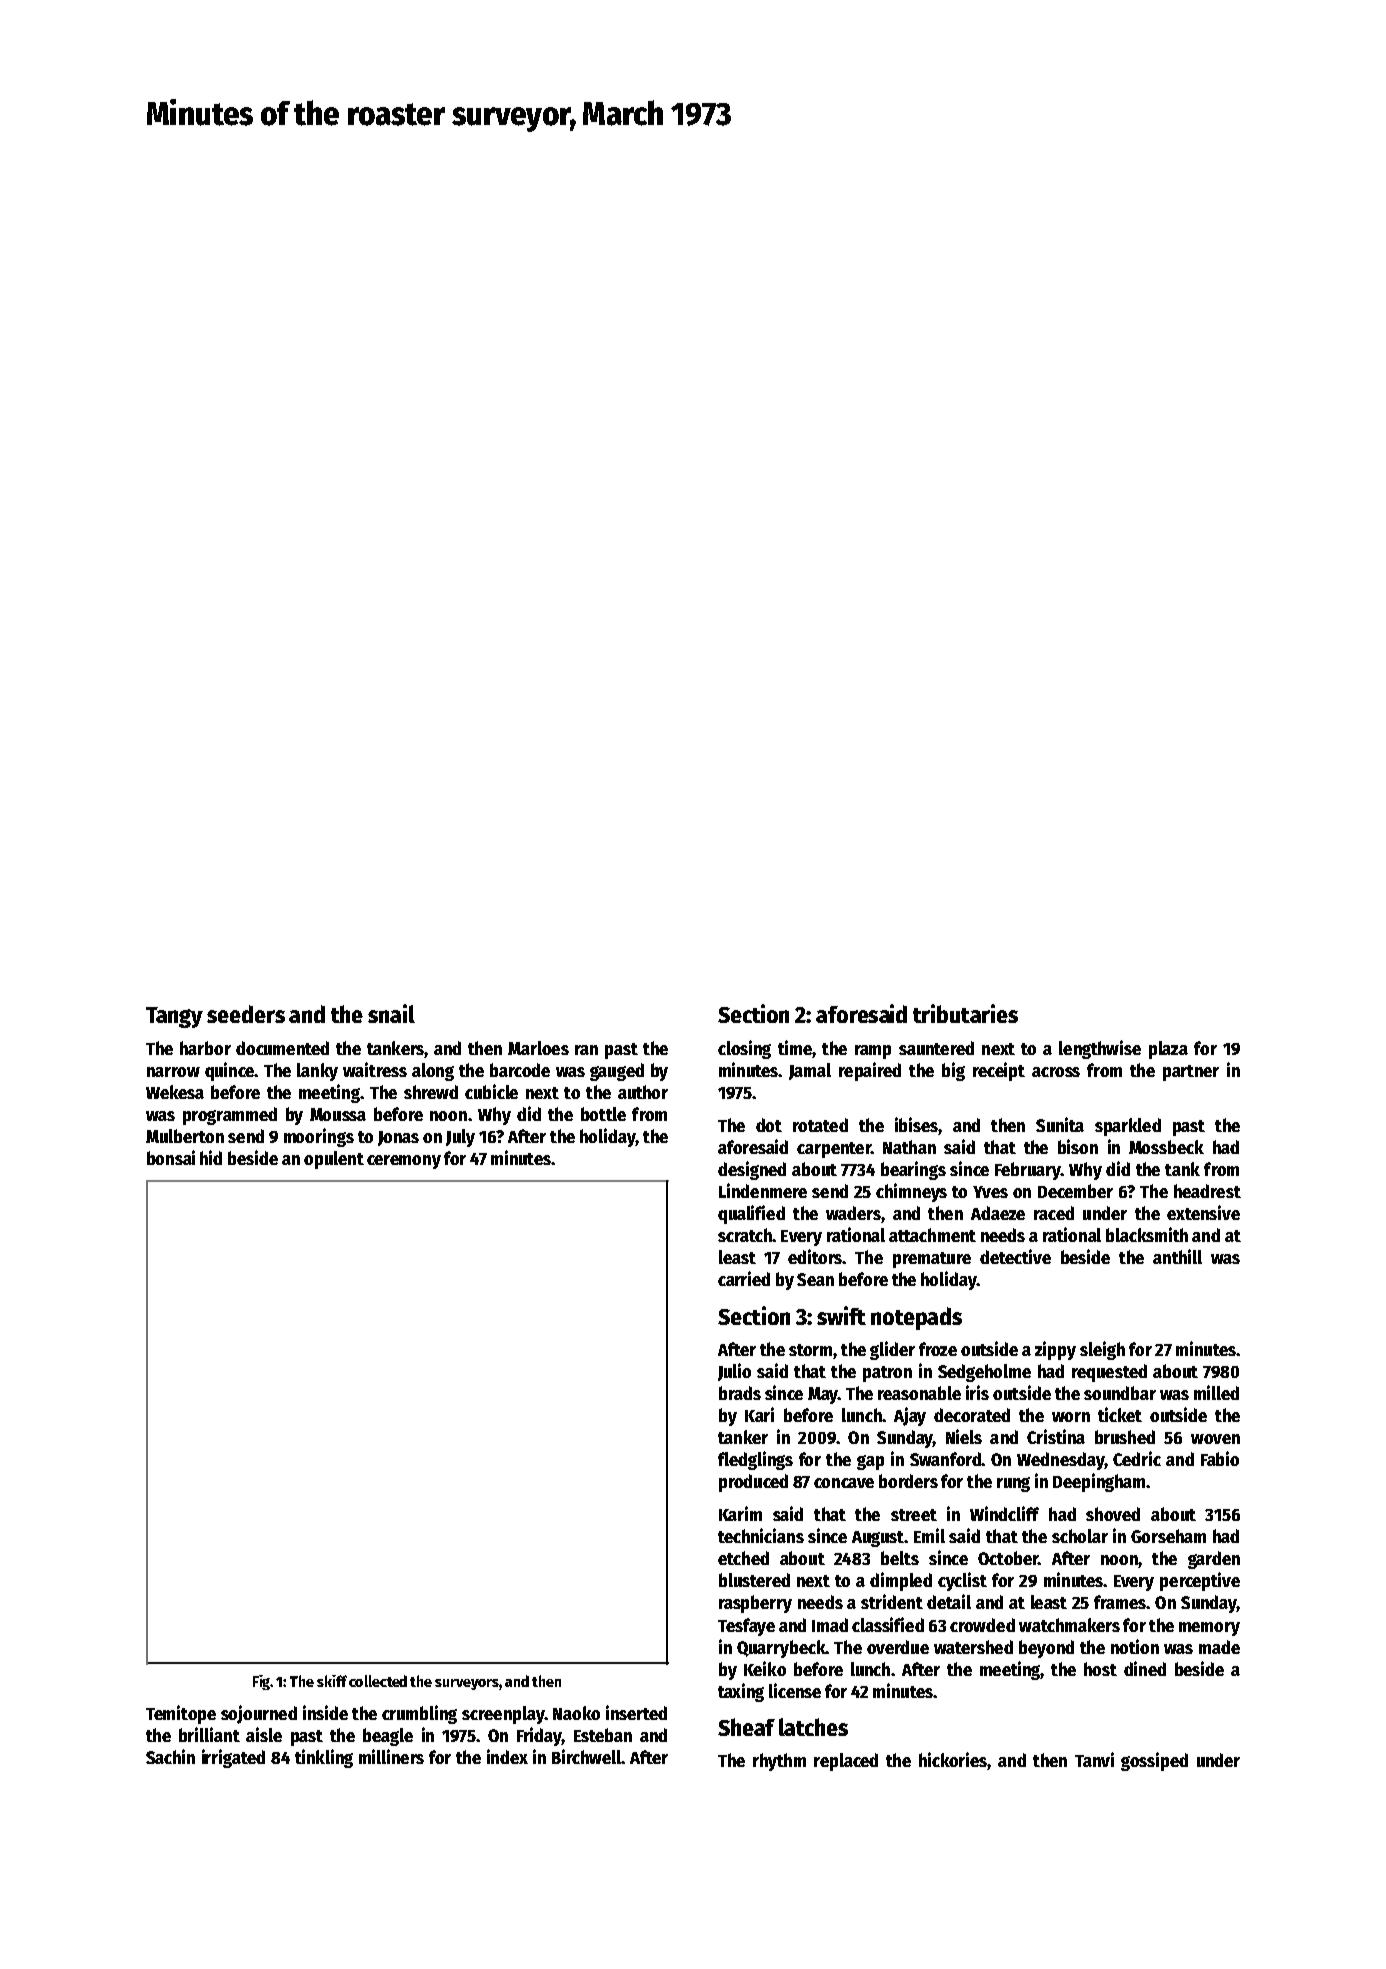 The height and width of the image is (1969, 1386). Describe the element at coordinates (878, 1539) in the image. I see `August` at that location.
